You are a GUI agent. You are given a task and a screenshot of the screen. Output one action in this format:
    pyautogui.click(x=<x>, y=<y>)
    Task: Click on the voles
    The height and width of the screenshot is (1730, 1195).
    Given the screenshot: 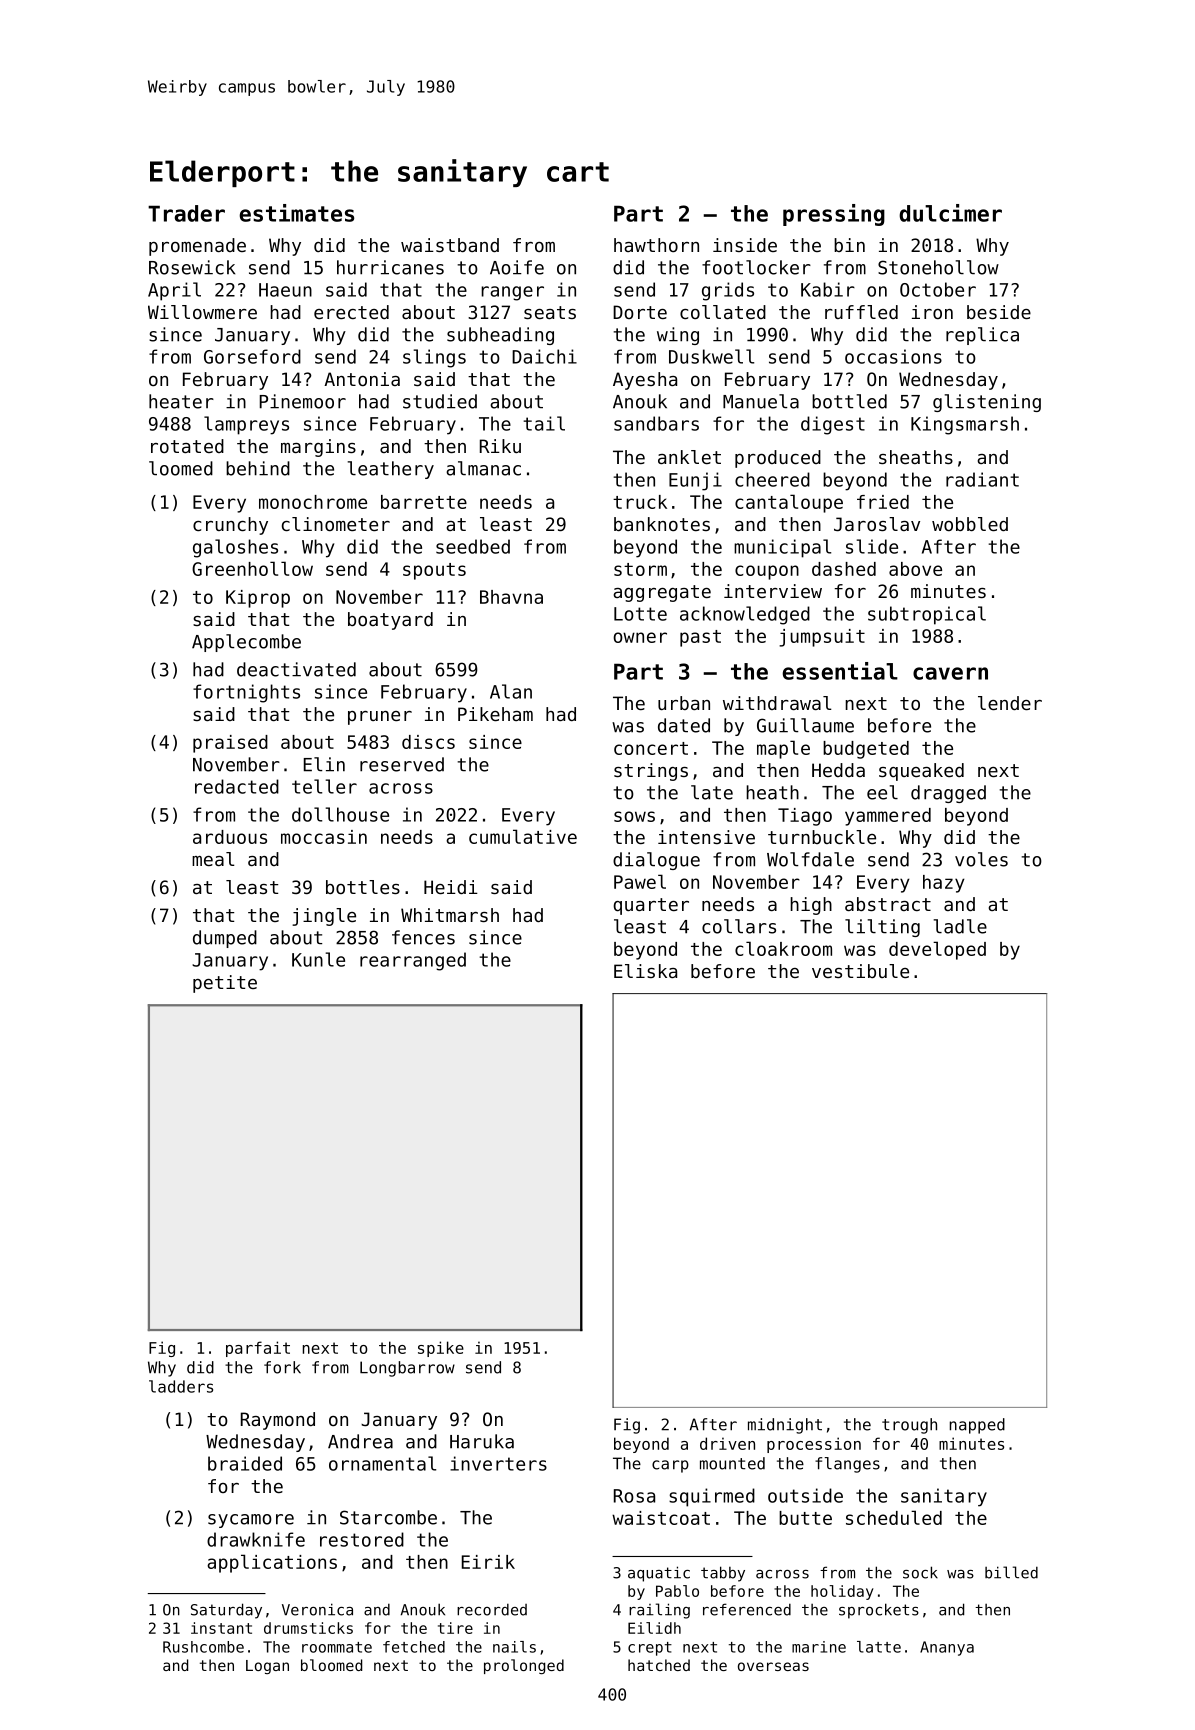 What is the action you would take?
    pyautogui.click(x=981, y=859)
